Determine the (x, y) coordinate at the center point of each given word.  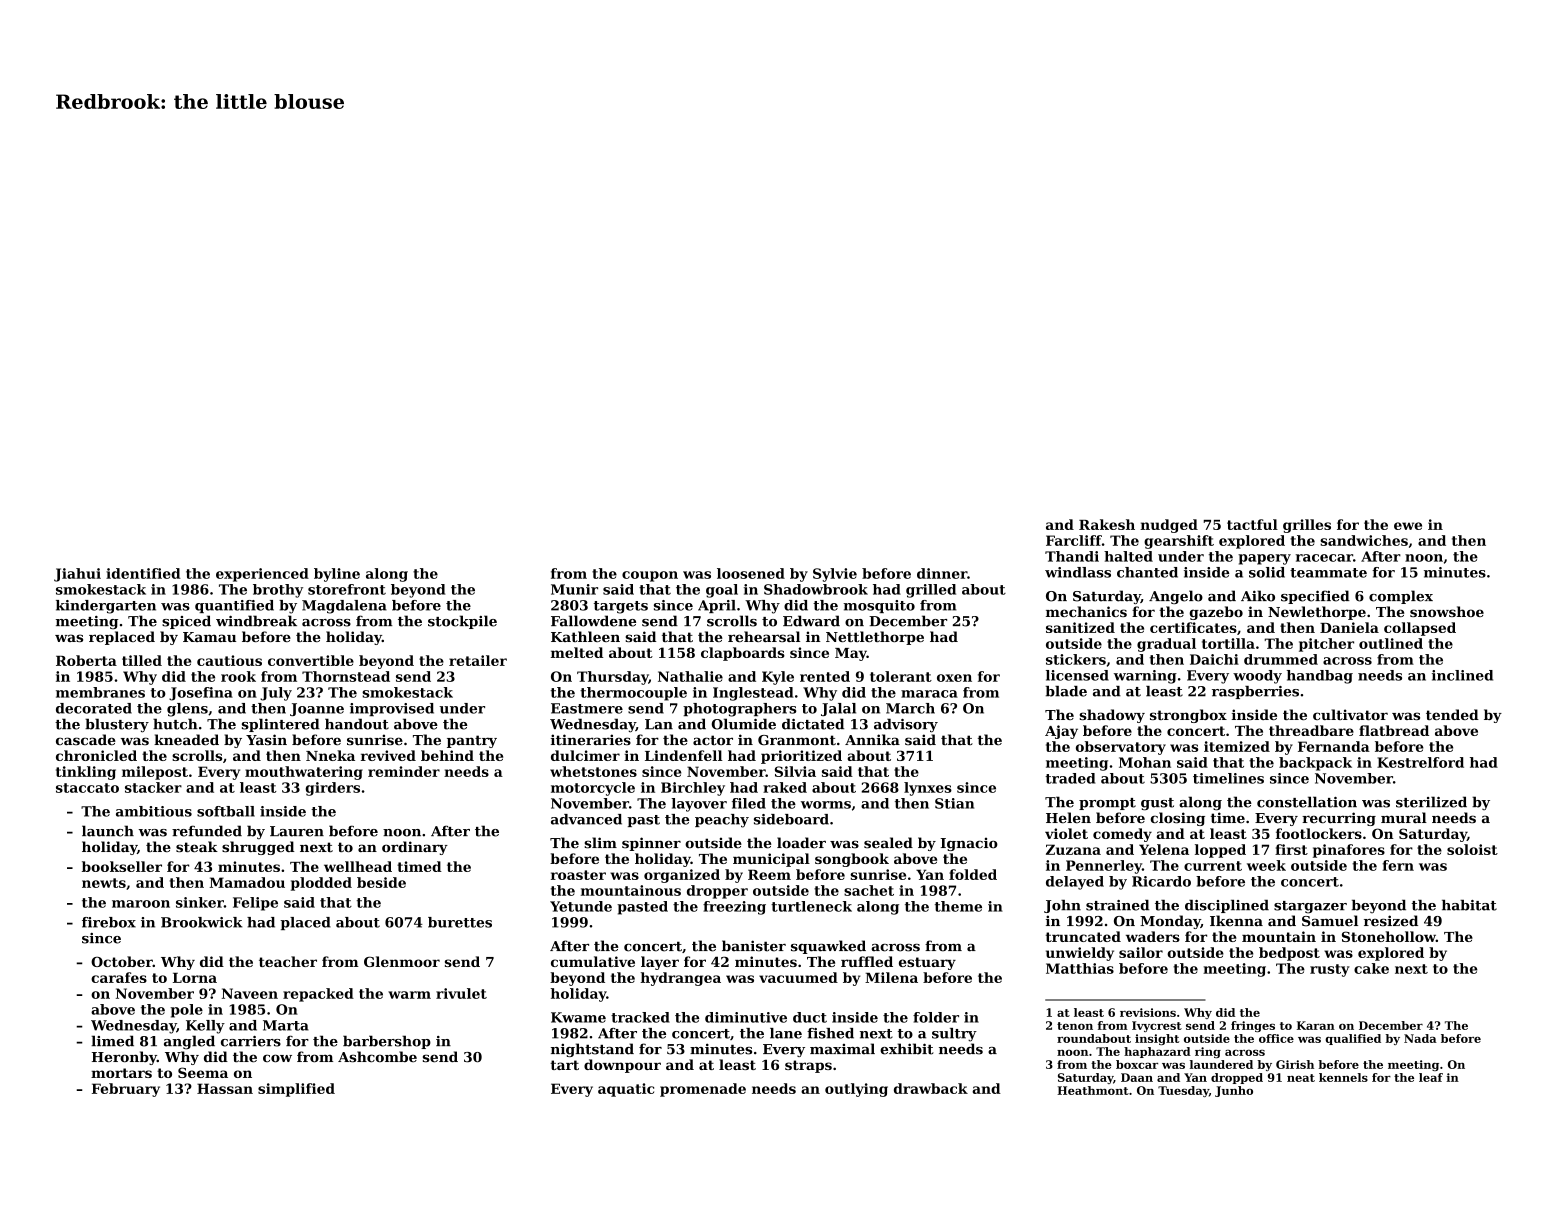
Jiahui (77, 575)
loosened (751, 573)
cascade (86, 740)
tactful (1252, 524)
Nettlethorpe (875, 638)
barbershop (387, 1042)
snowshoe (1447, 611)
